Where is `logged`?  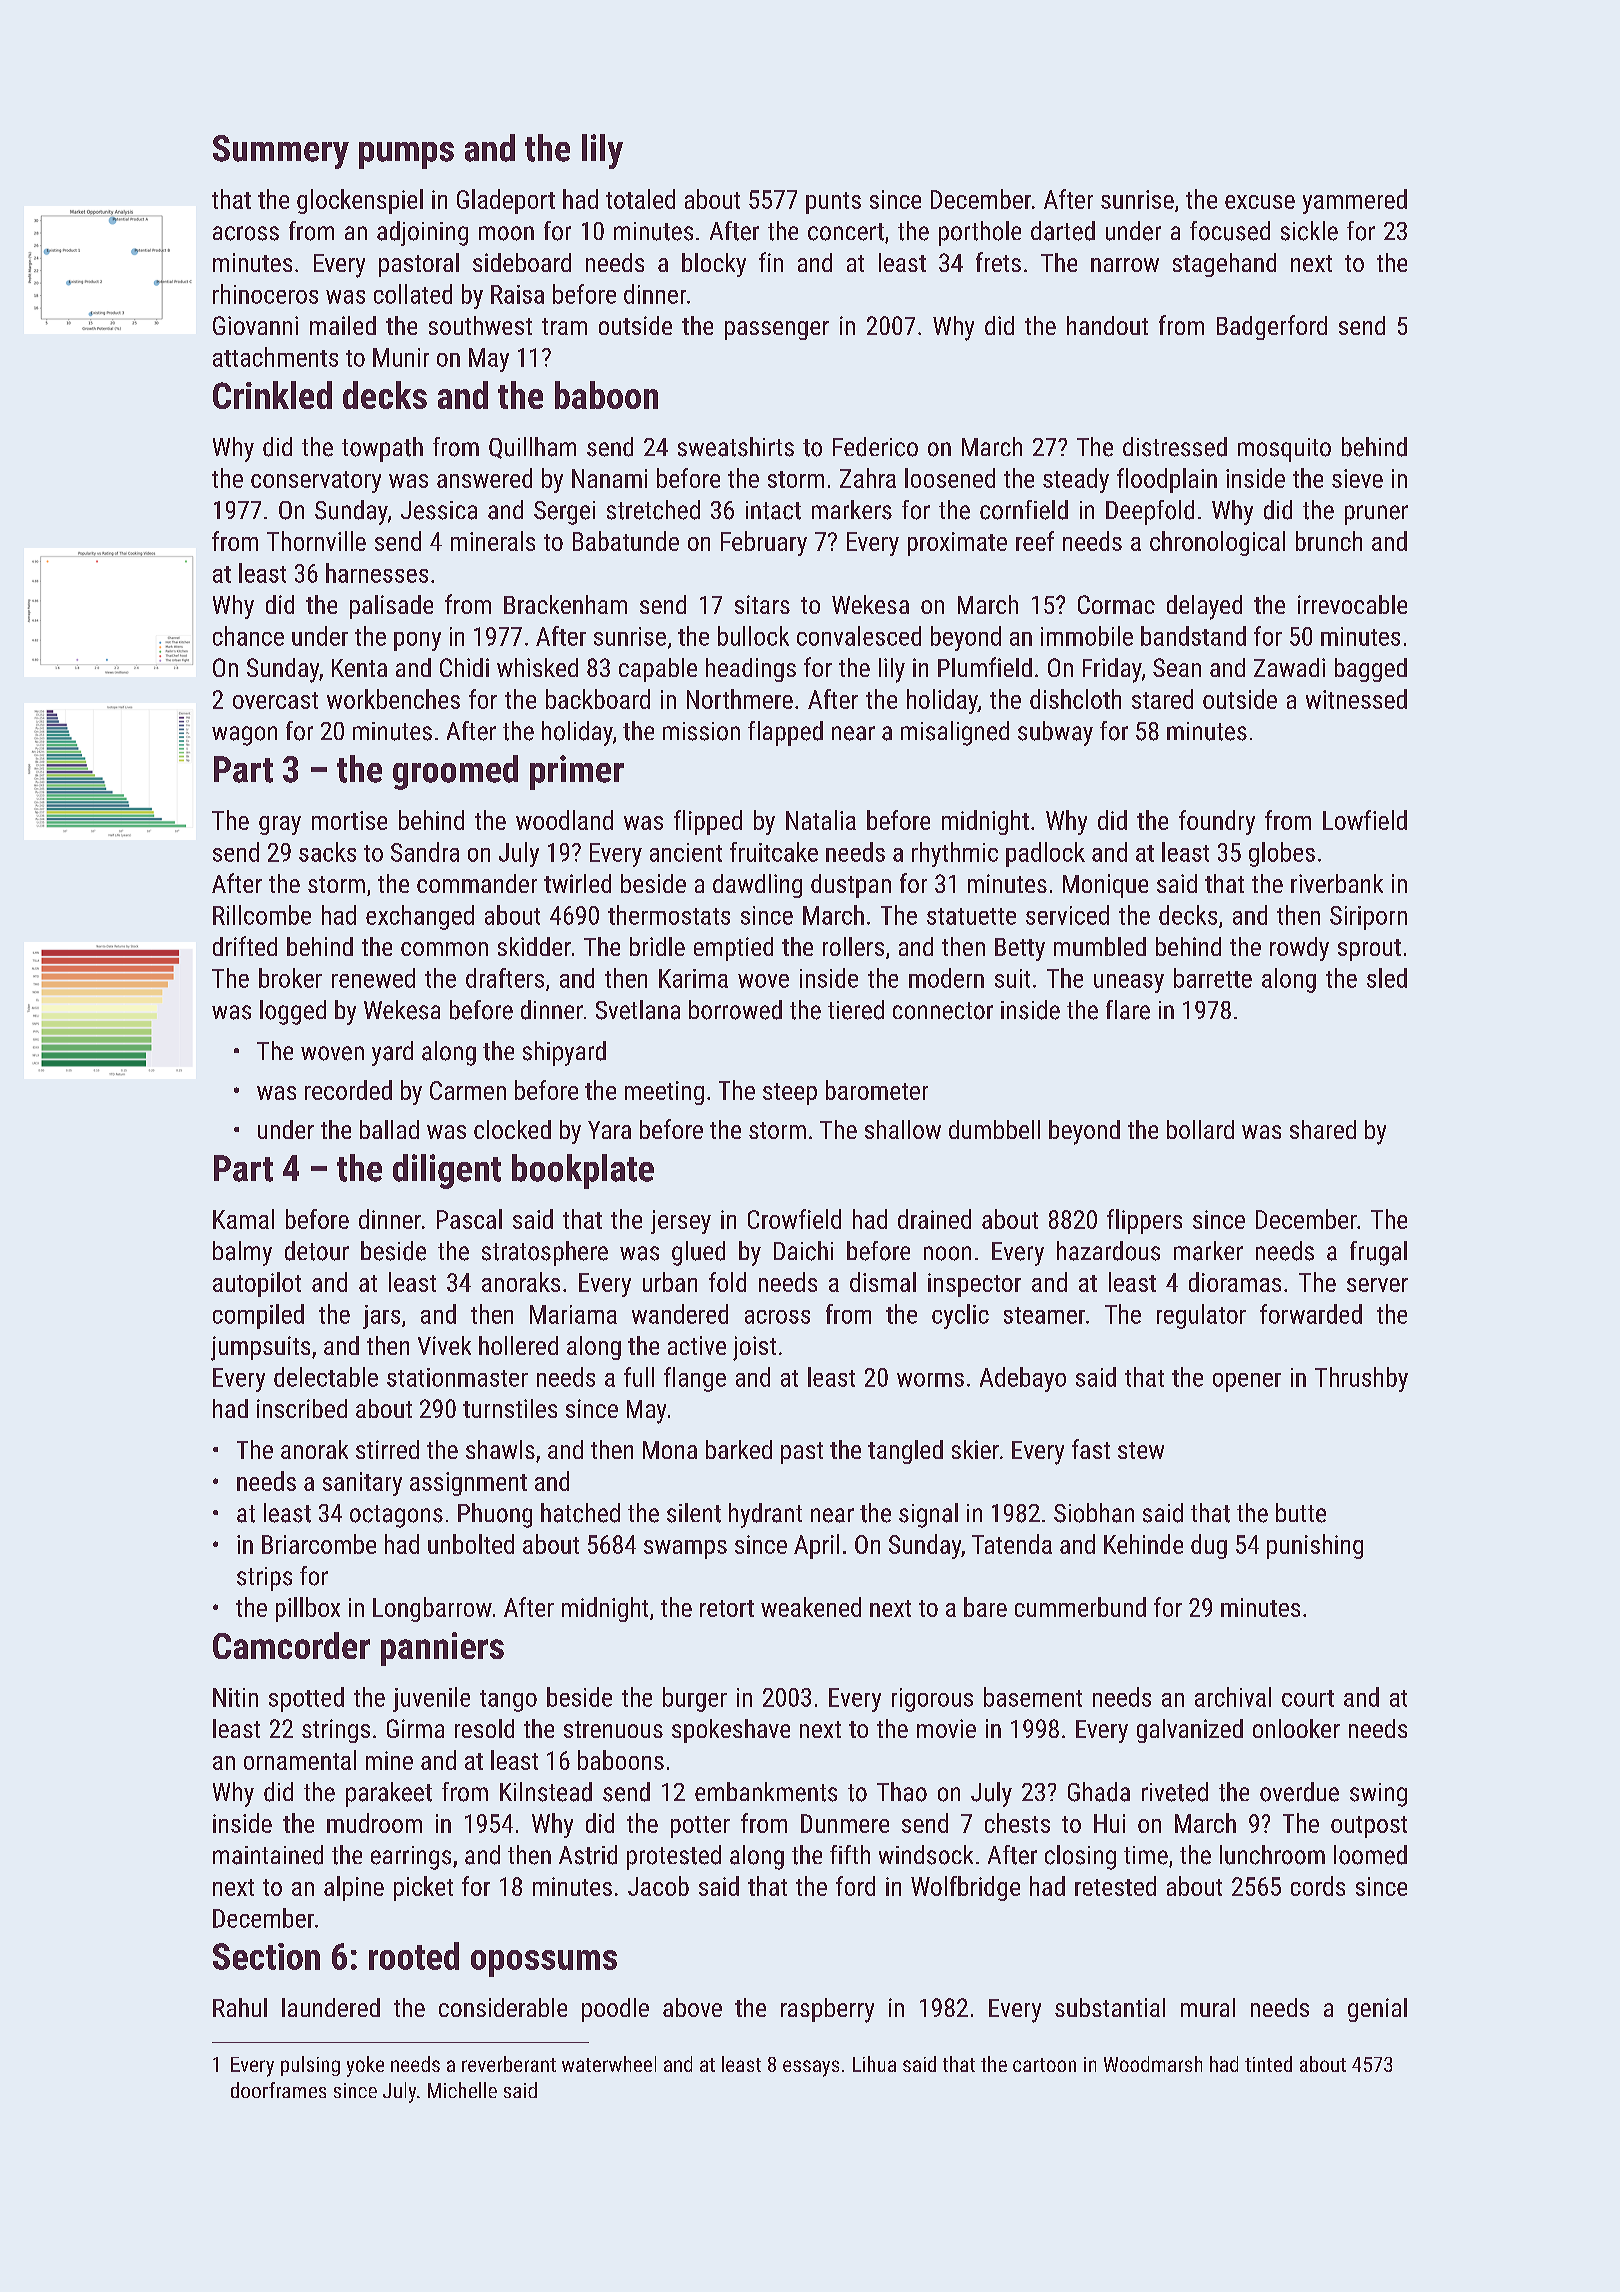
logged is located at coordinates (293, 1012).
